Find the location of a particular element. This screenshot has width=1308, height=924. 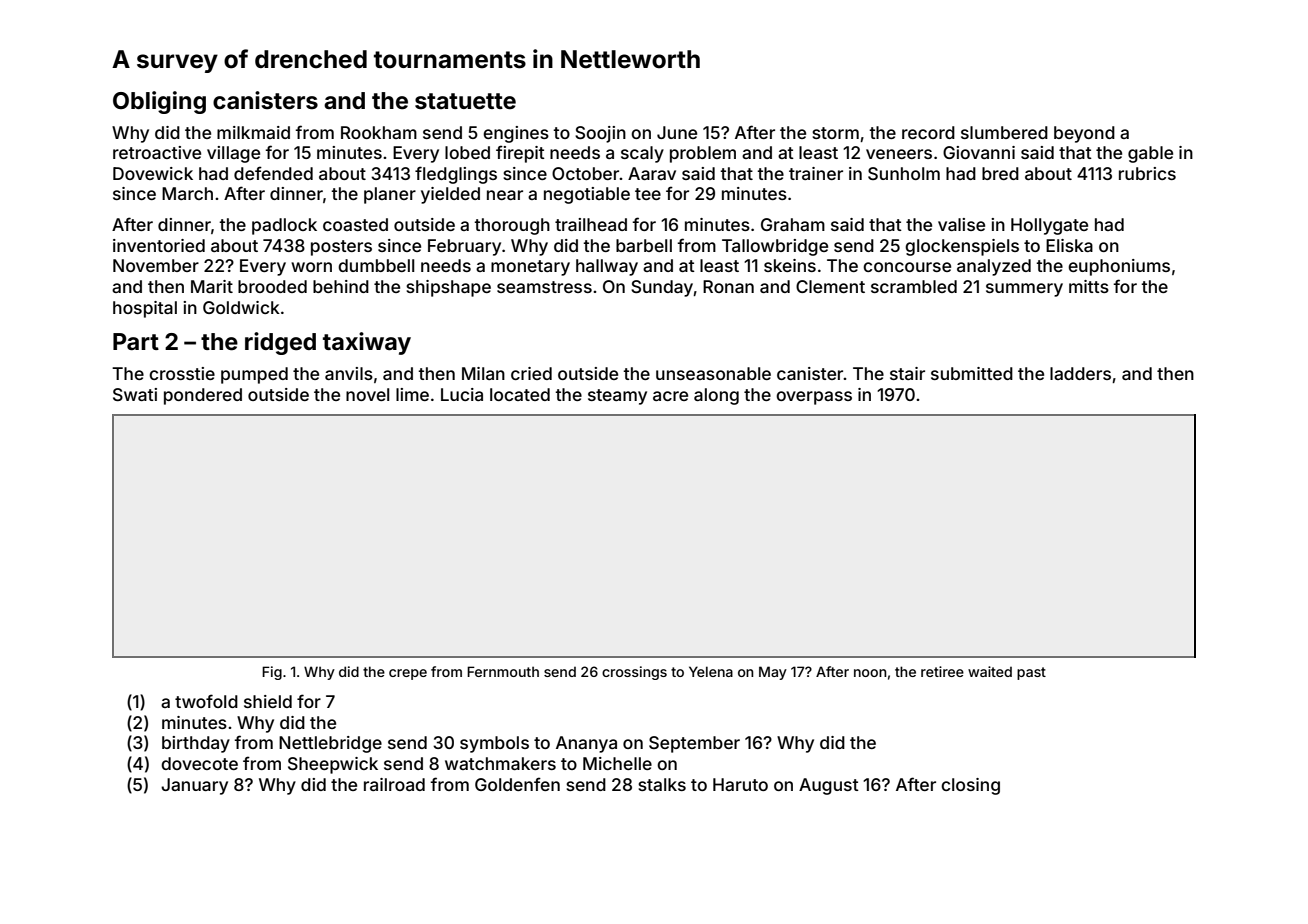

valise is located at coordinates (961, 224).
